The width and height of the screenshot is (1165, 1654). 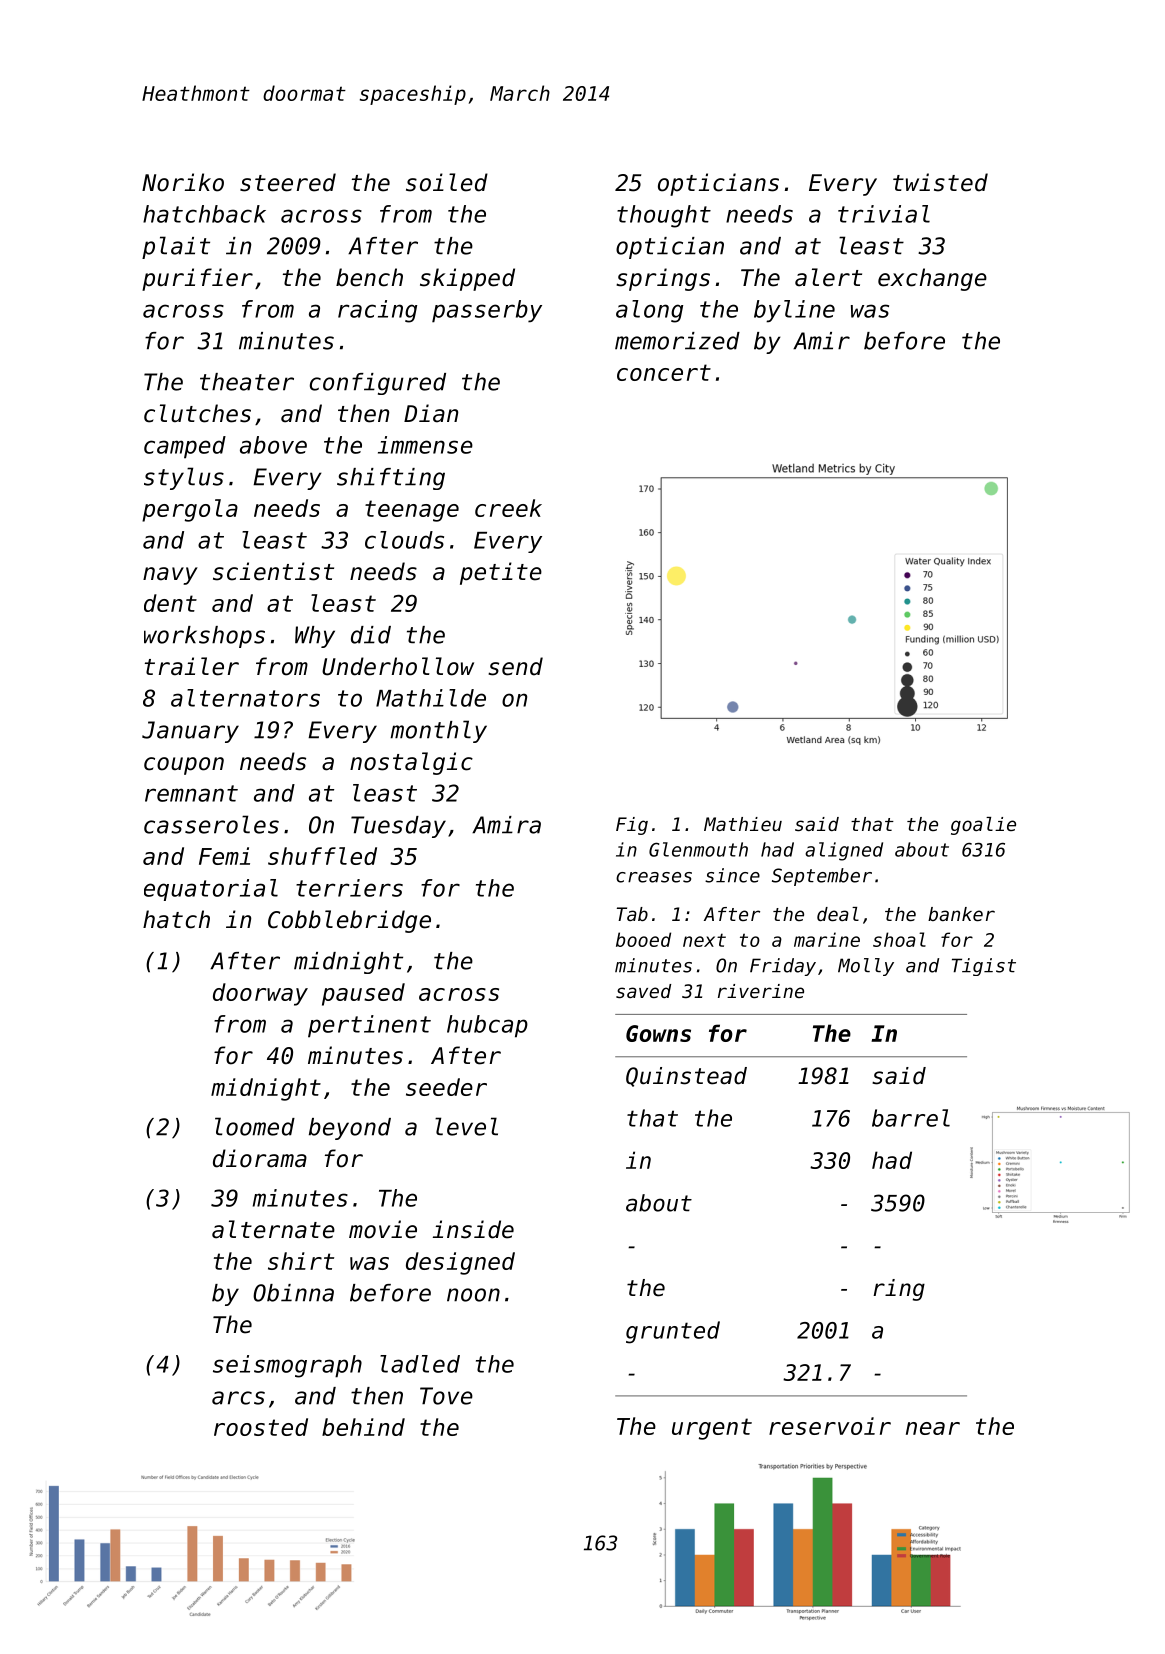 What do you see at coordinates (466, 1126) in the screenshot?
I see `level` at bounding box center [466, 1126].
